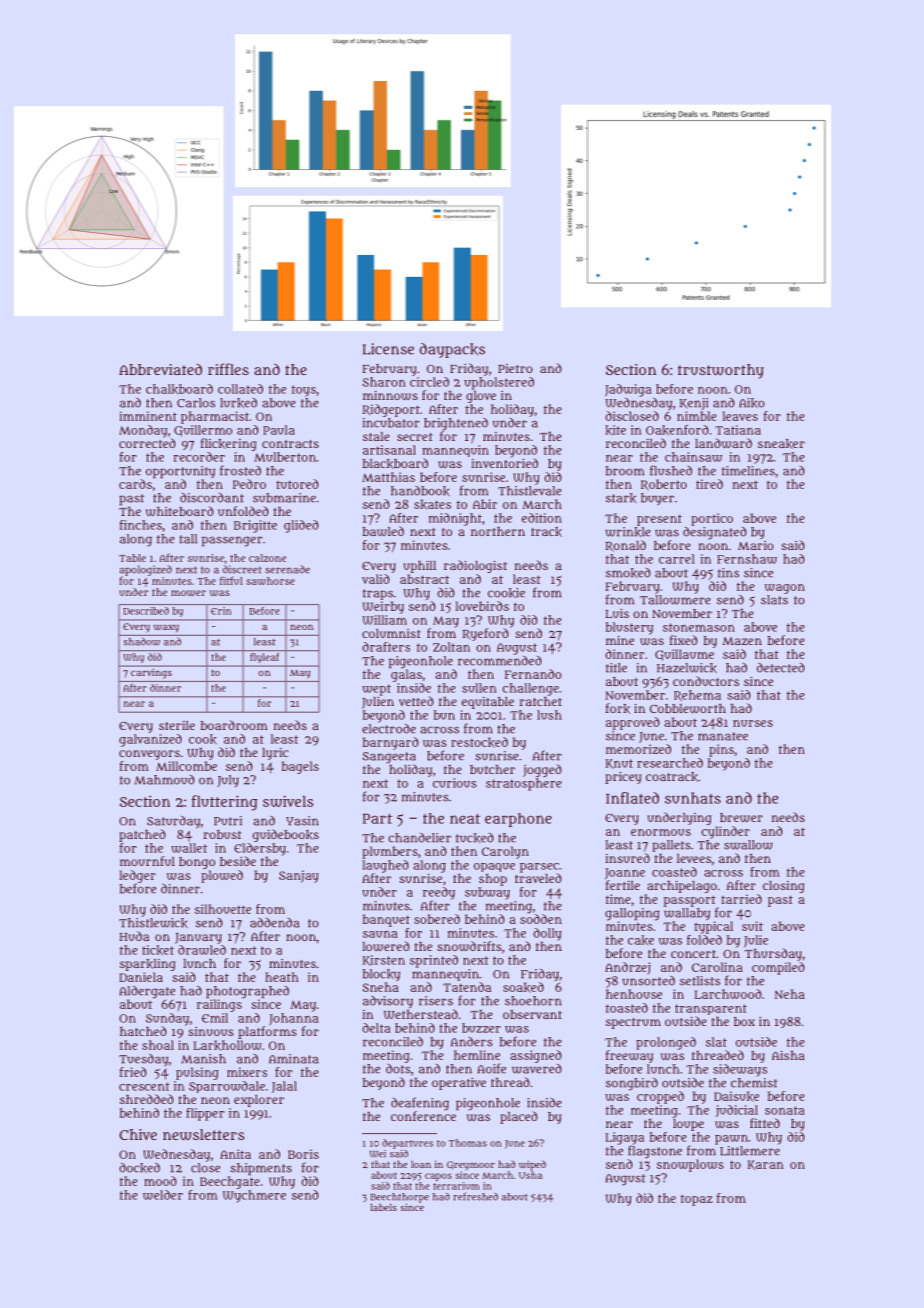 Image resolution: width=924 pixels, height=1308 pixels. I want to click on Usha, so click(530, 1175).
